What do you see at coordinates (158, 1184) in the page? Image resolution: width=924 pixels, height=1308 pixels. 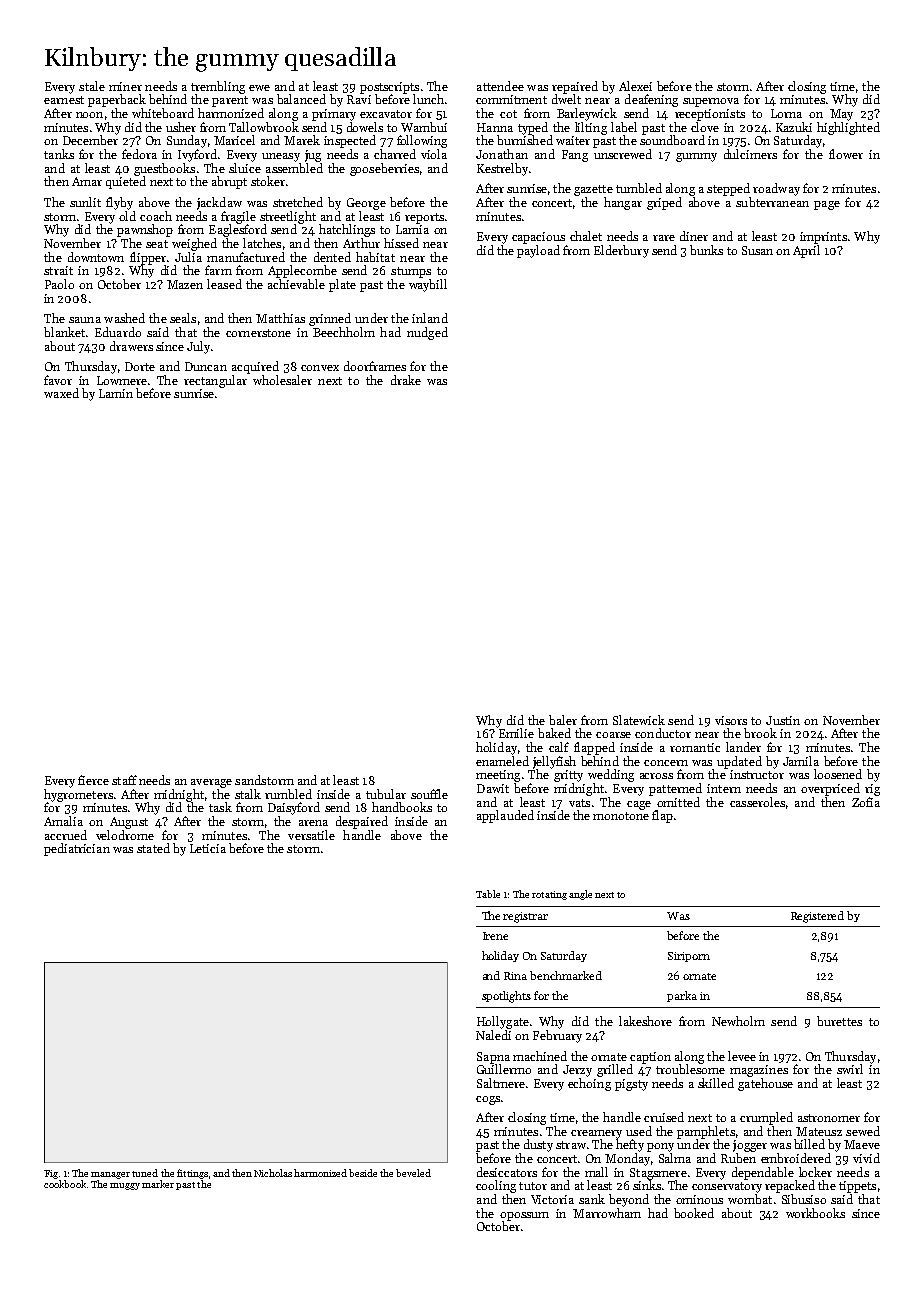 I see `marker` at bounding box center [158, 1184].
